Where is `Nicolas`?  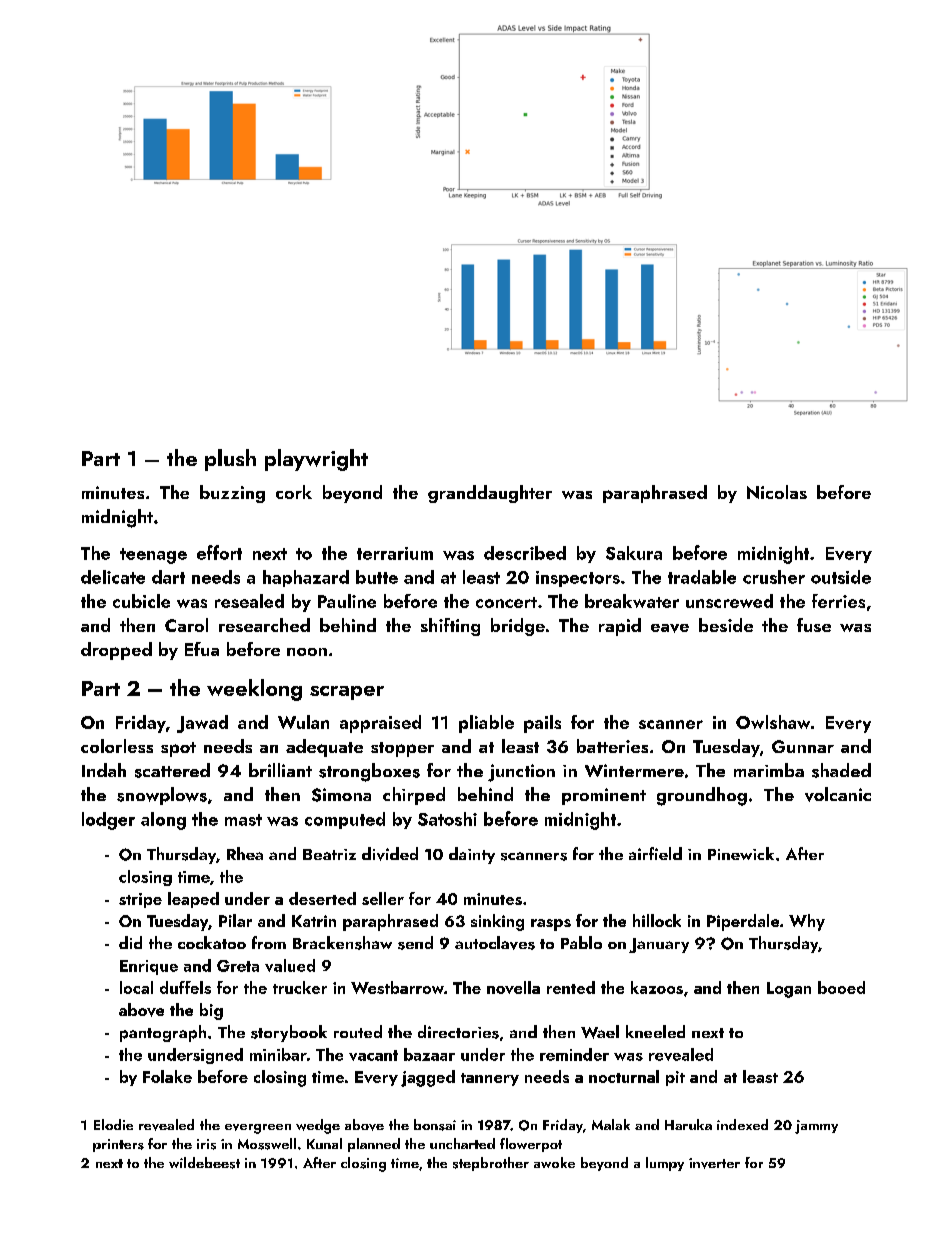 Nicolas is located at coordinates (777, 492).
